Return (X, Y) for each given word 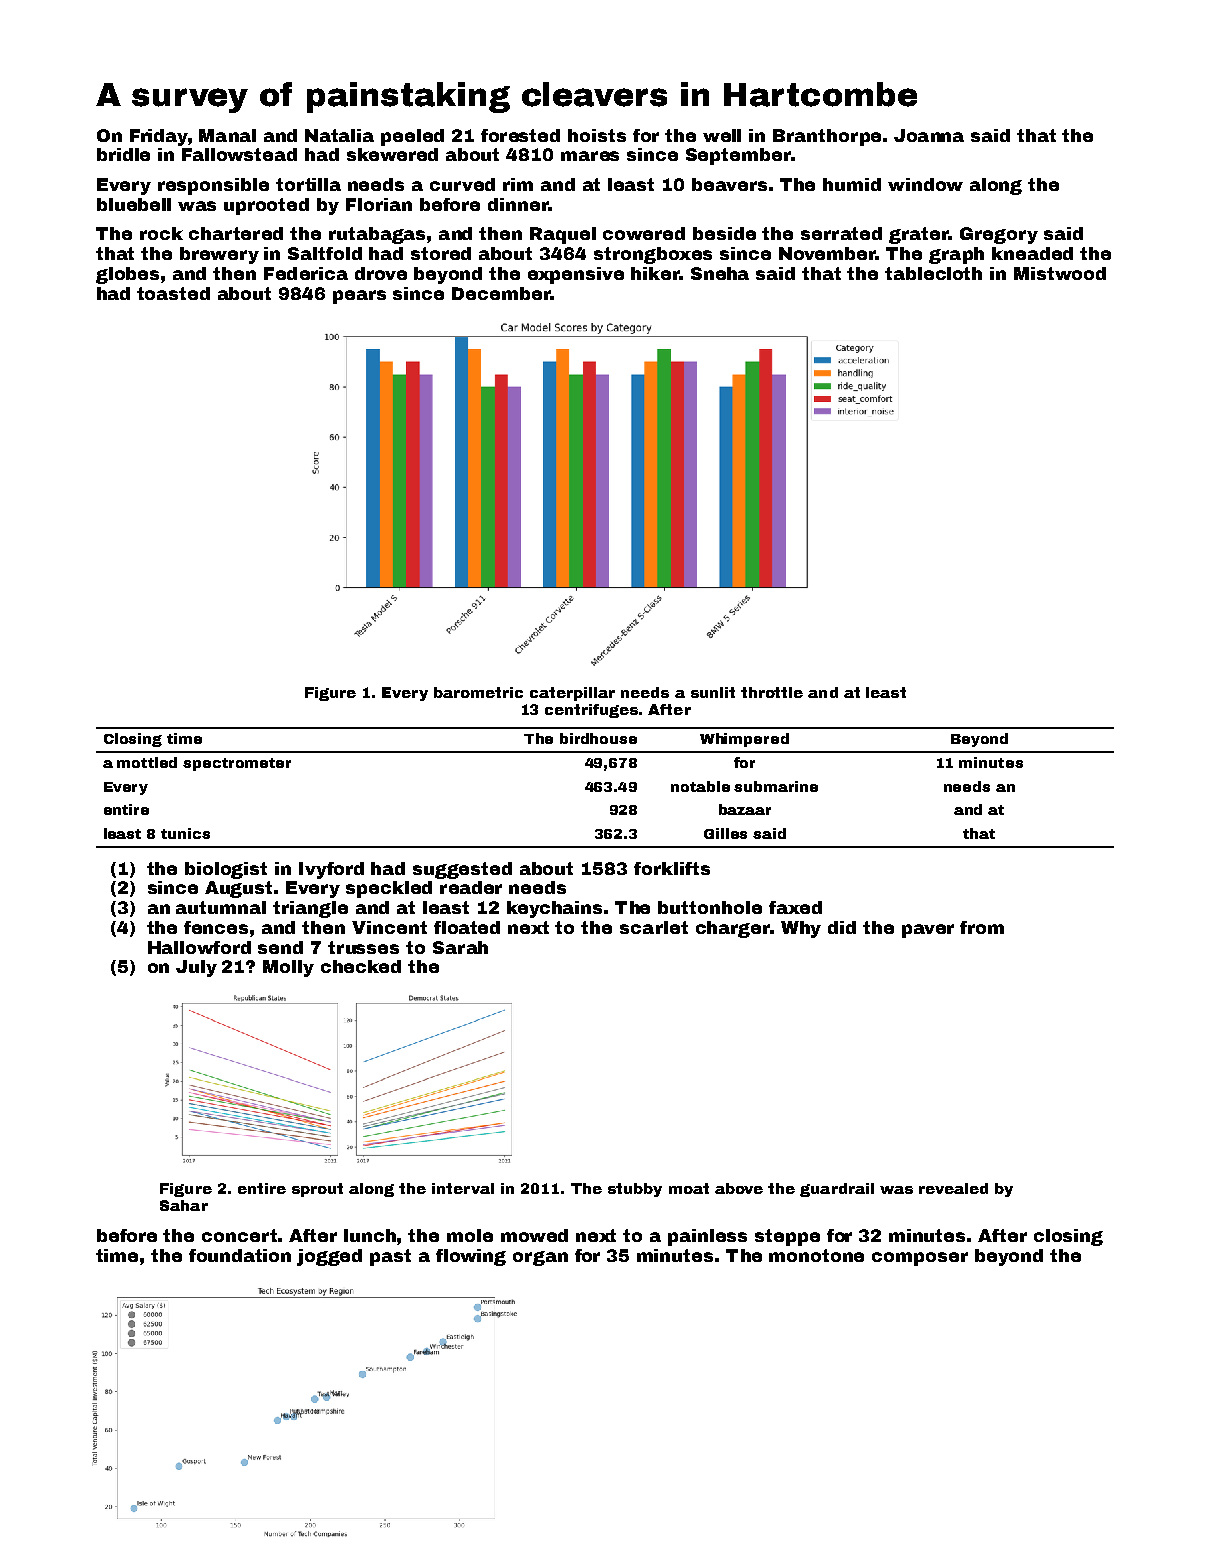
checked (361, 966)
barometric (478, 692)
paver (928, 931)
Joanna (929, 135)
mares (590, 156)
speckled (389, 889)
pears (359, 297)
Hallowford (199, 947)
